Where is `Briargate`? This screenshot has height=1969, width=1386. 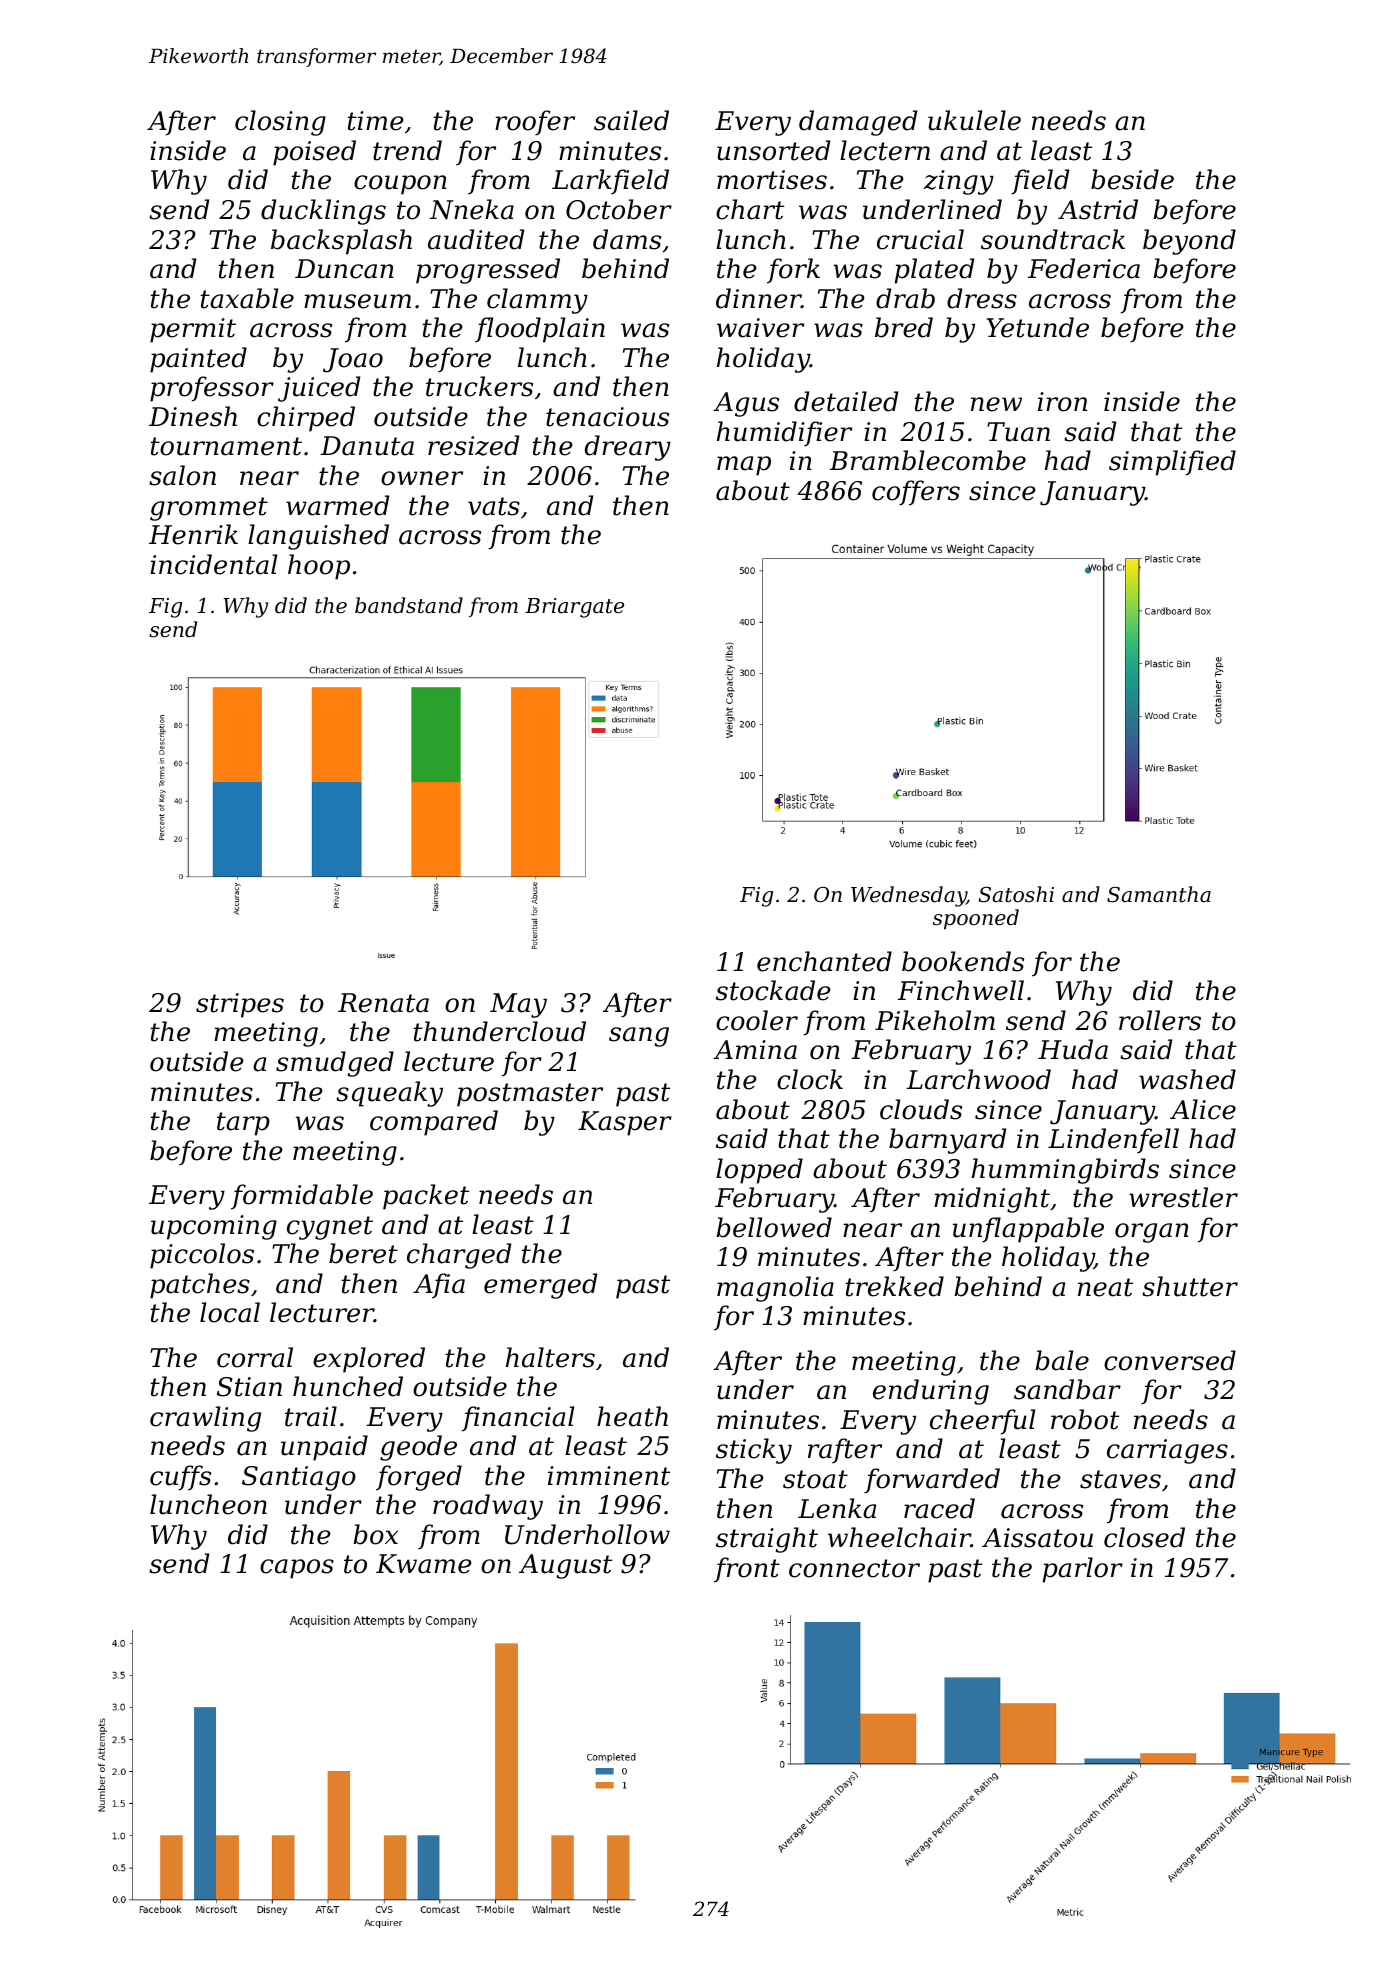
Briargate is located at coordinates (574, 608).
